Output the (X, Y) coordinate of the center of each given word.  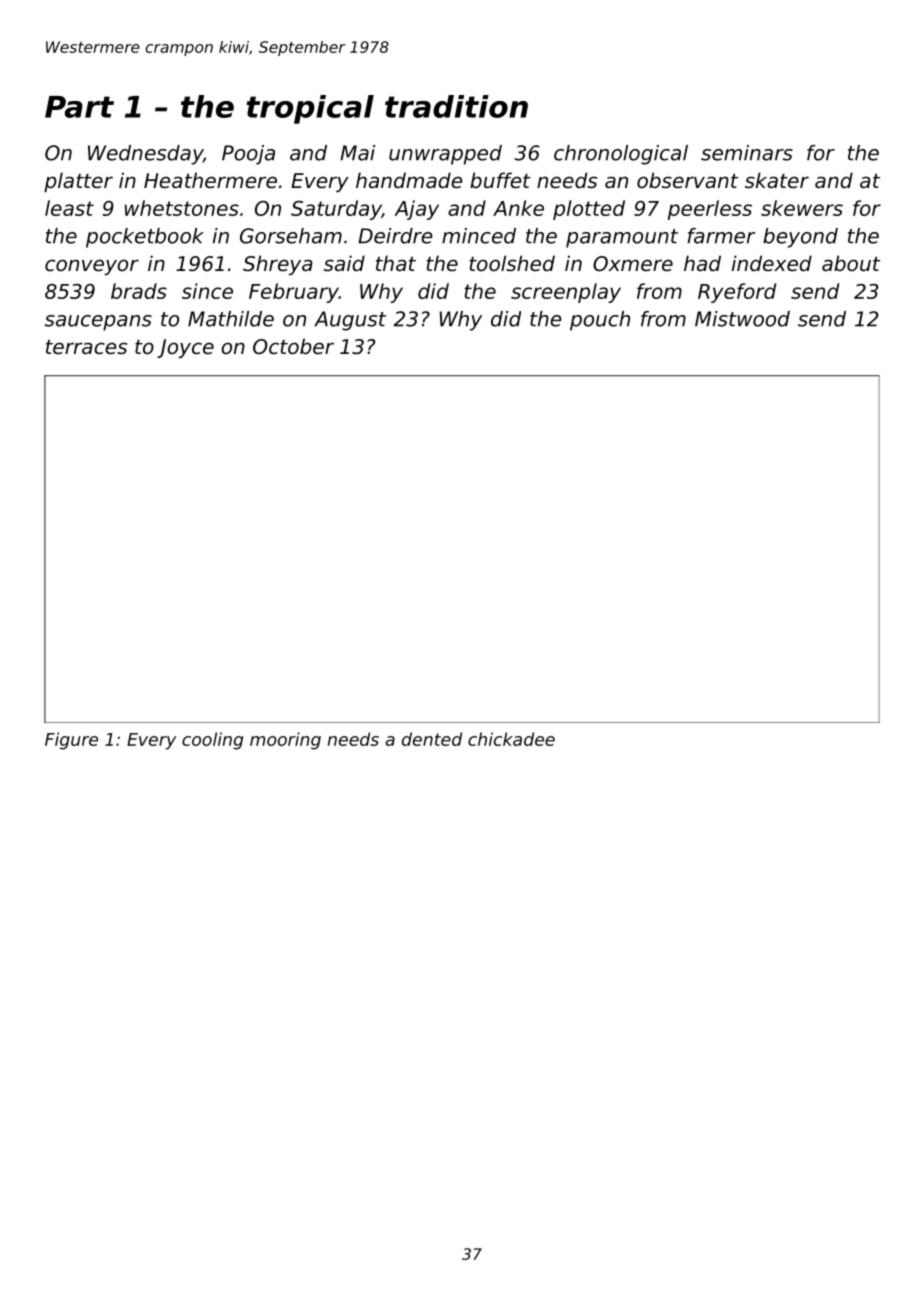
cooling (212, 741)
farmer (721, 236)
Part (79, 107)
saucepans (98, 323)
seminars (747, 153)
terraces (86, 347)
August (350, 321)
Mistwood (742, 319)
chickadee (511, 739)
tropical (310, 109)
